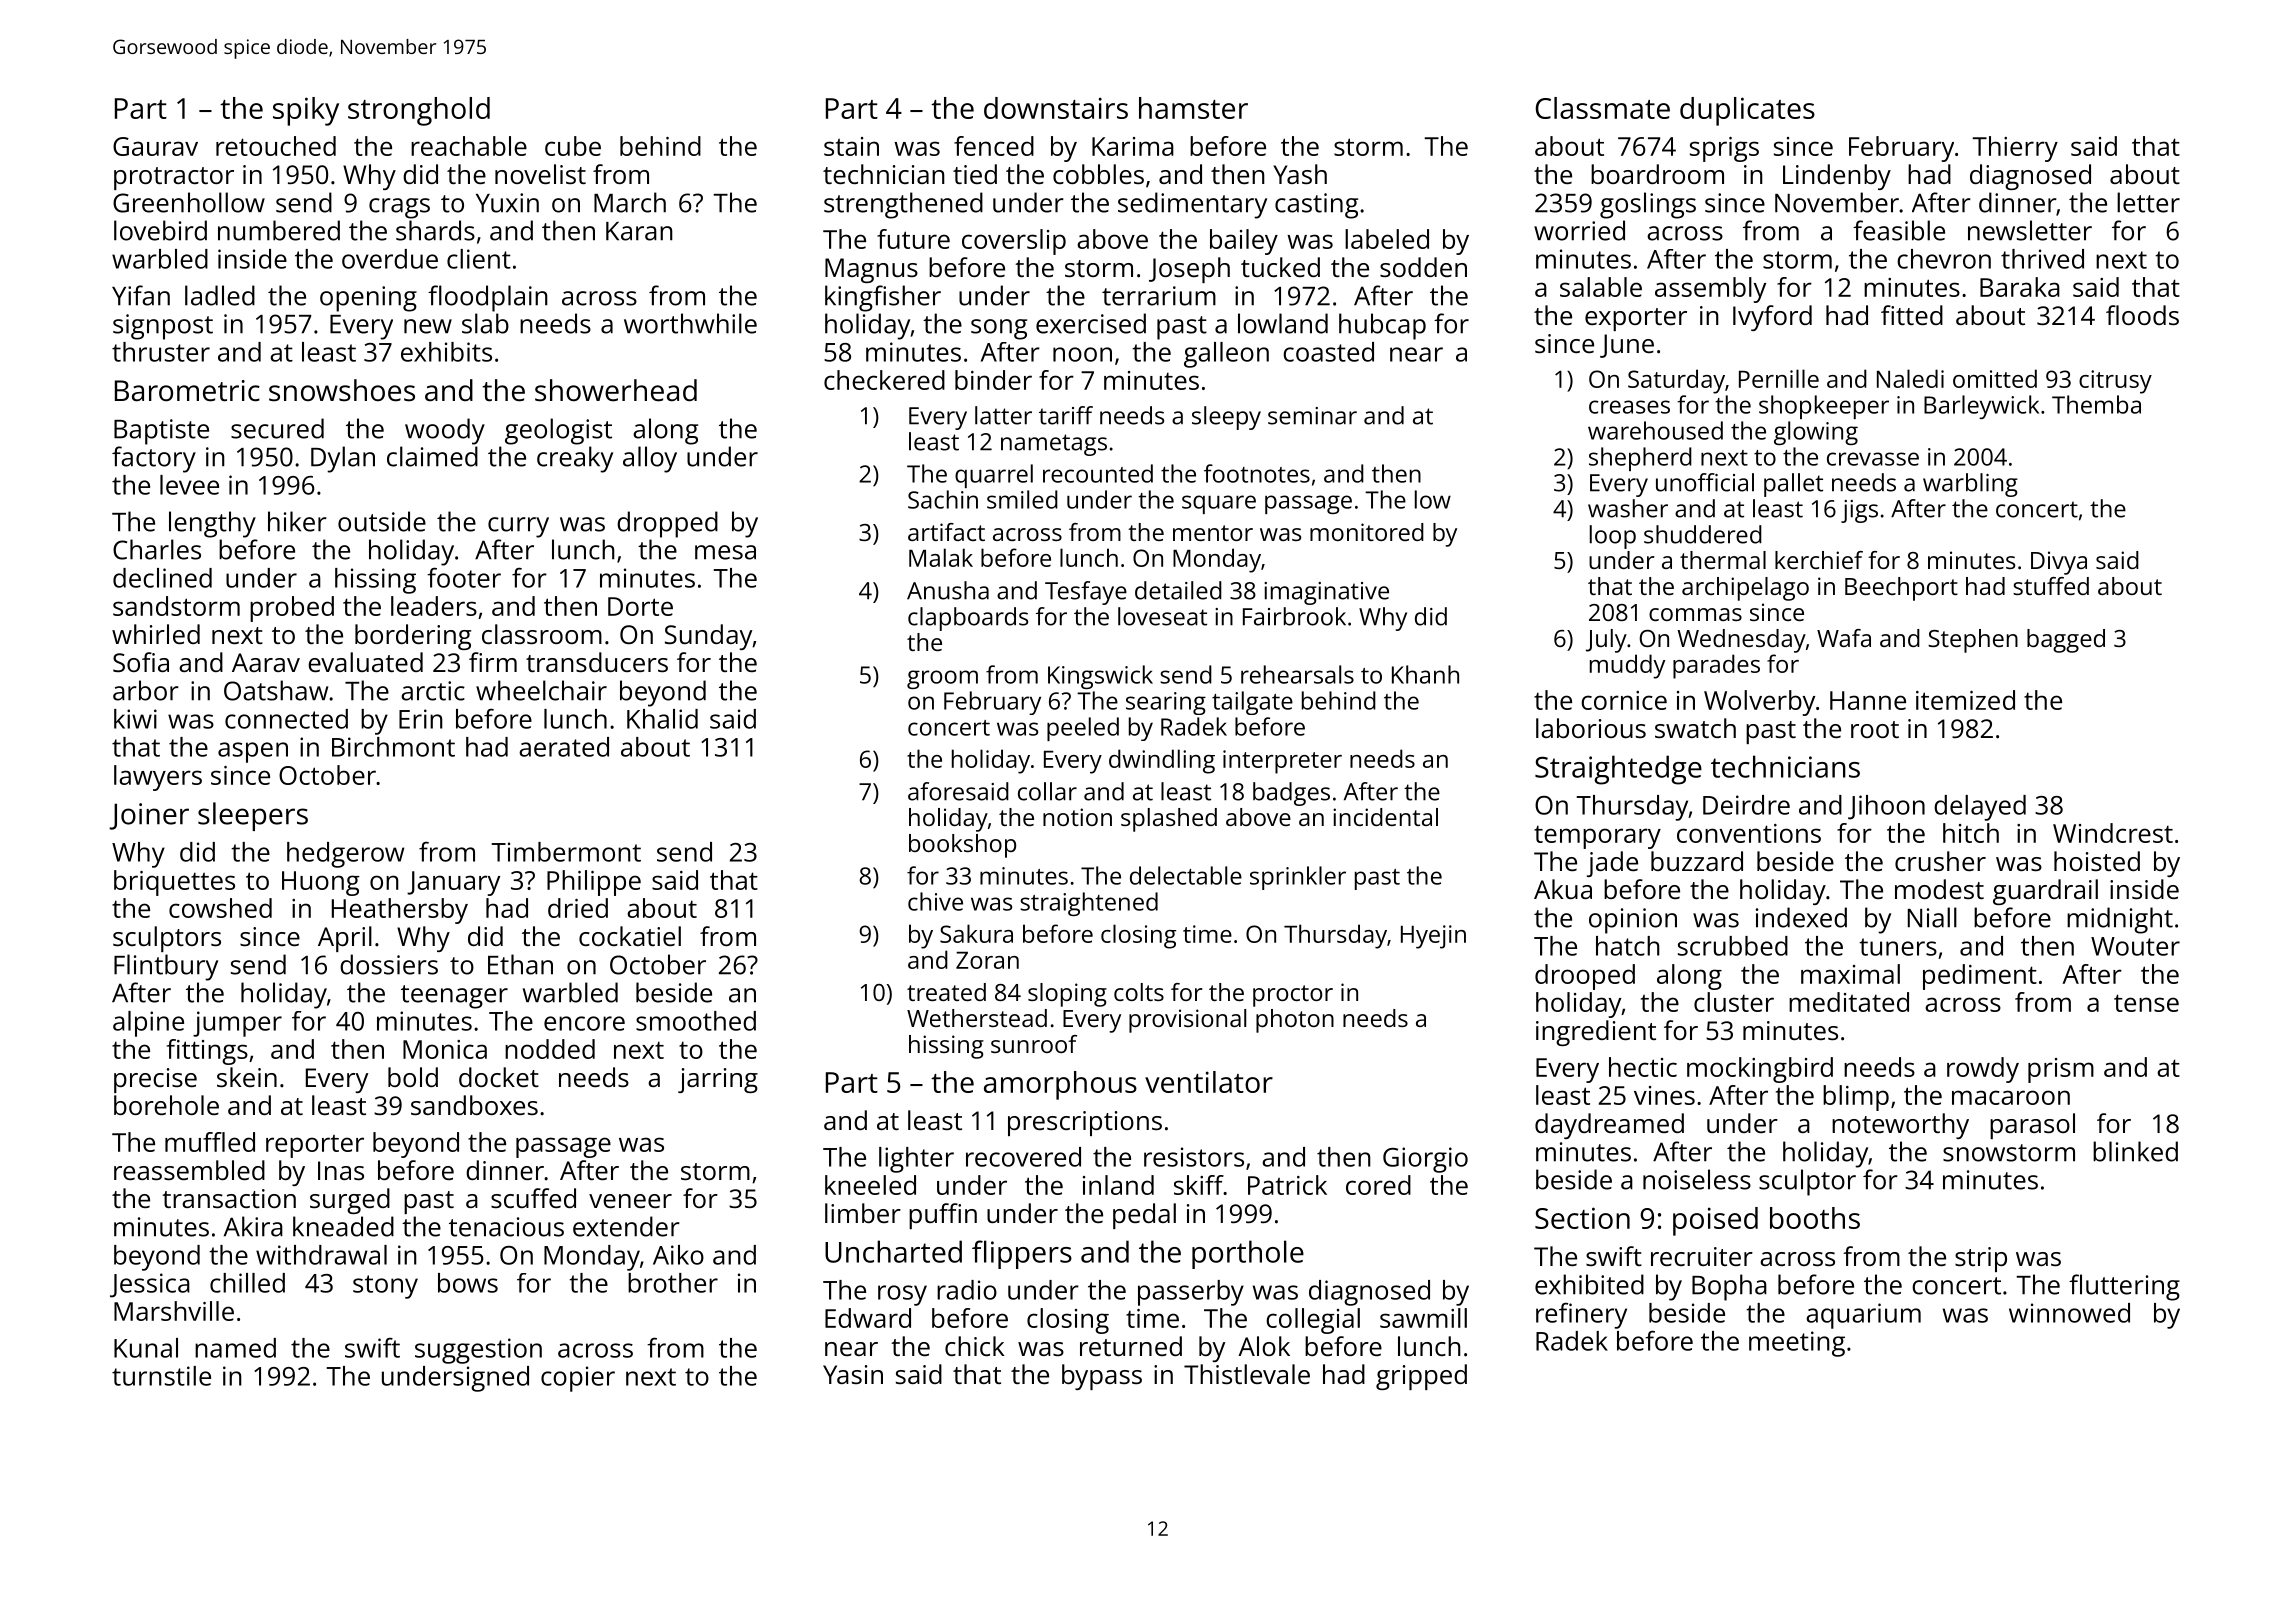  What do you see at coordinates (2135, 1151) in the screenshot?
I see `blinked` at bounding box center [2135, 1151].
